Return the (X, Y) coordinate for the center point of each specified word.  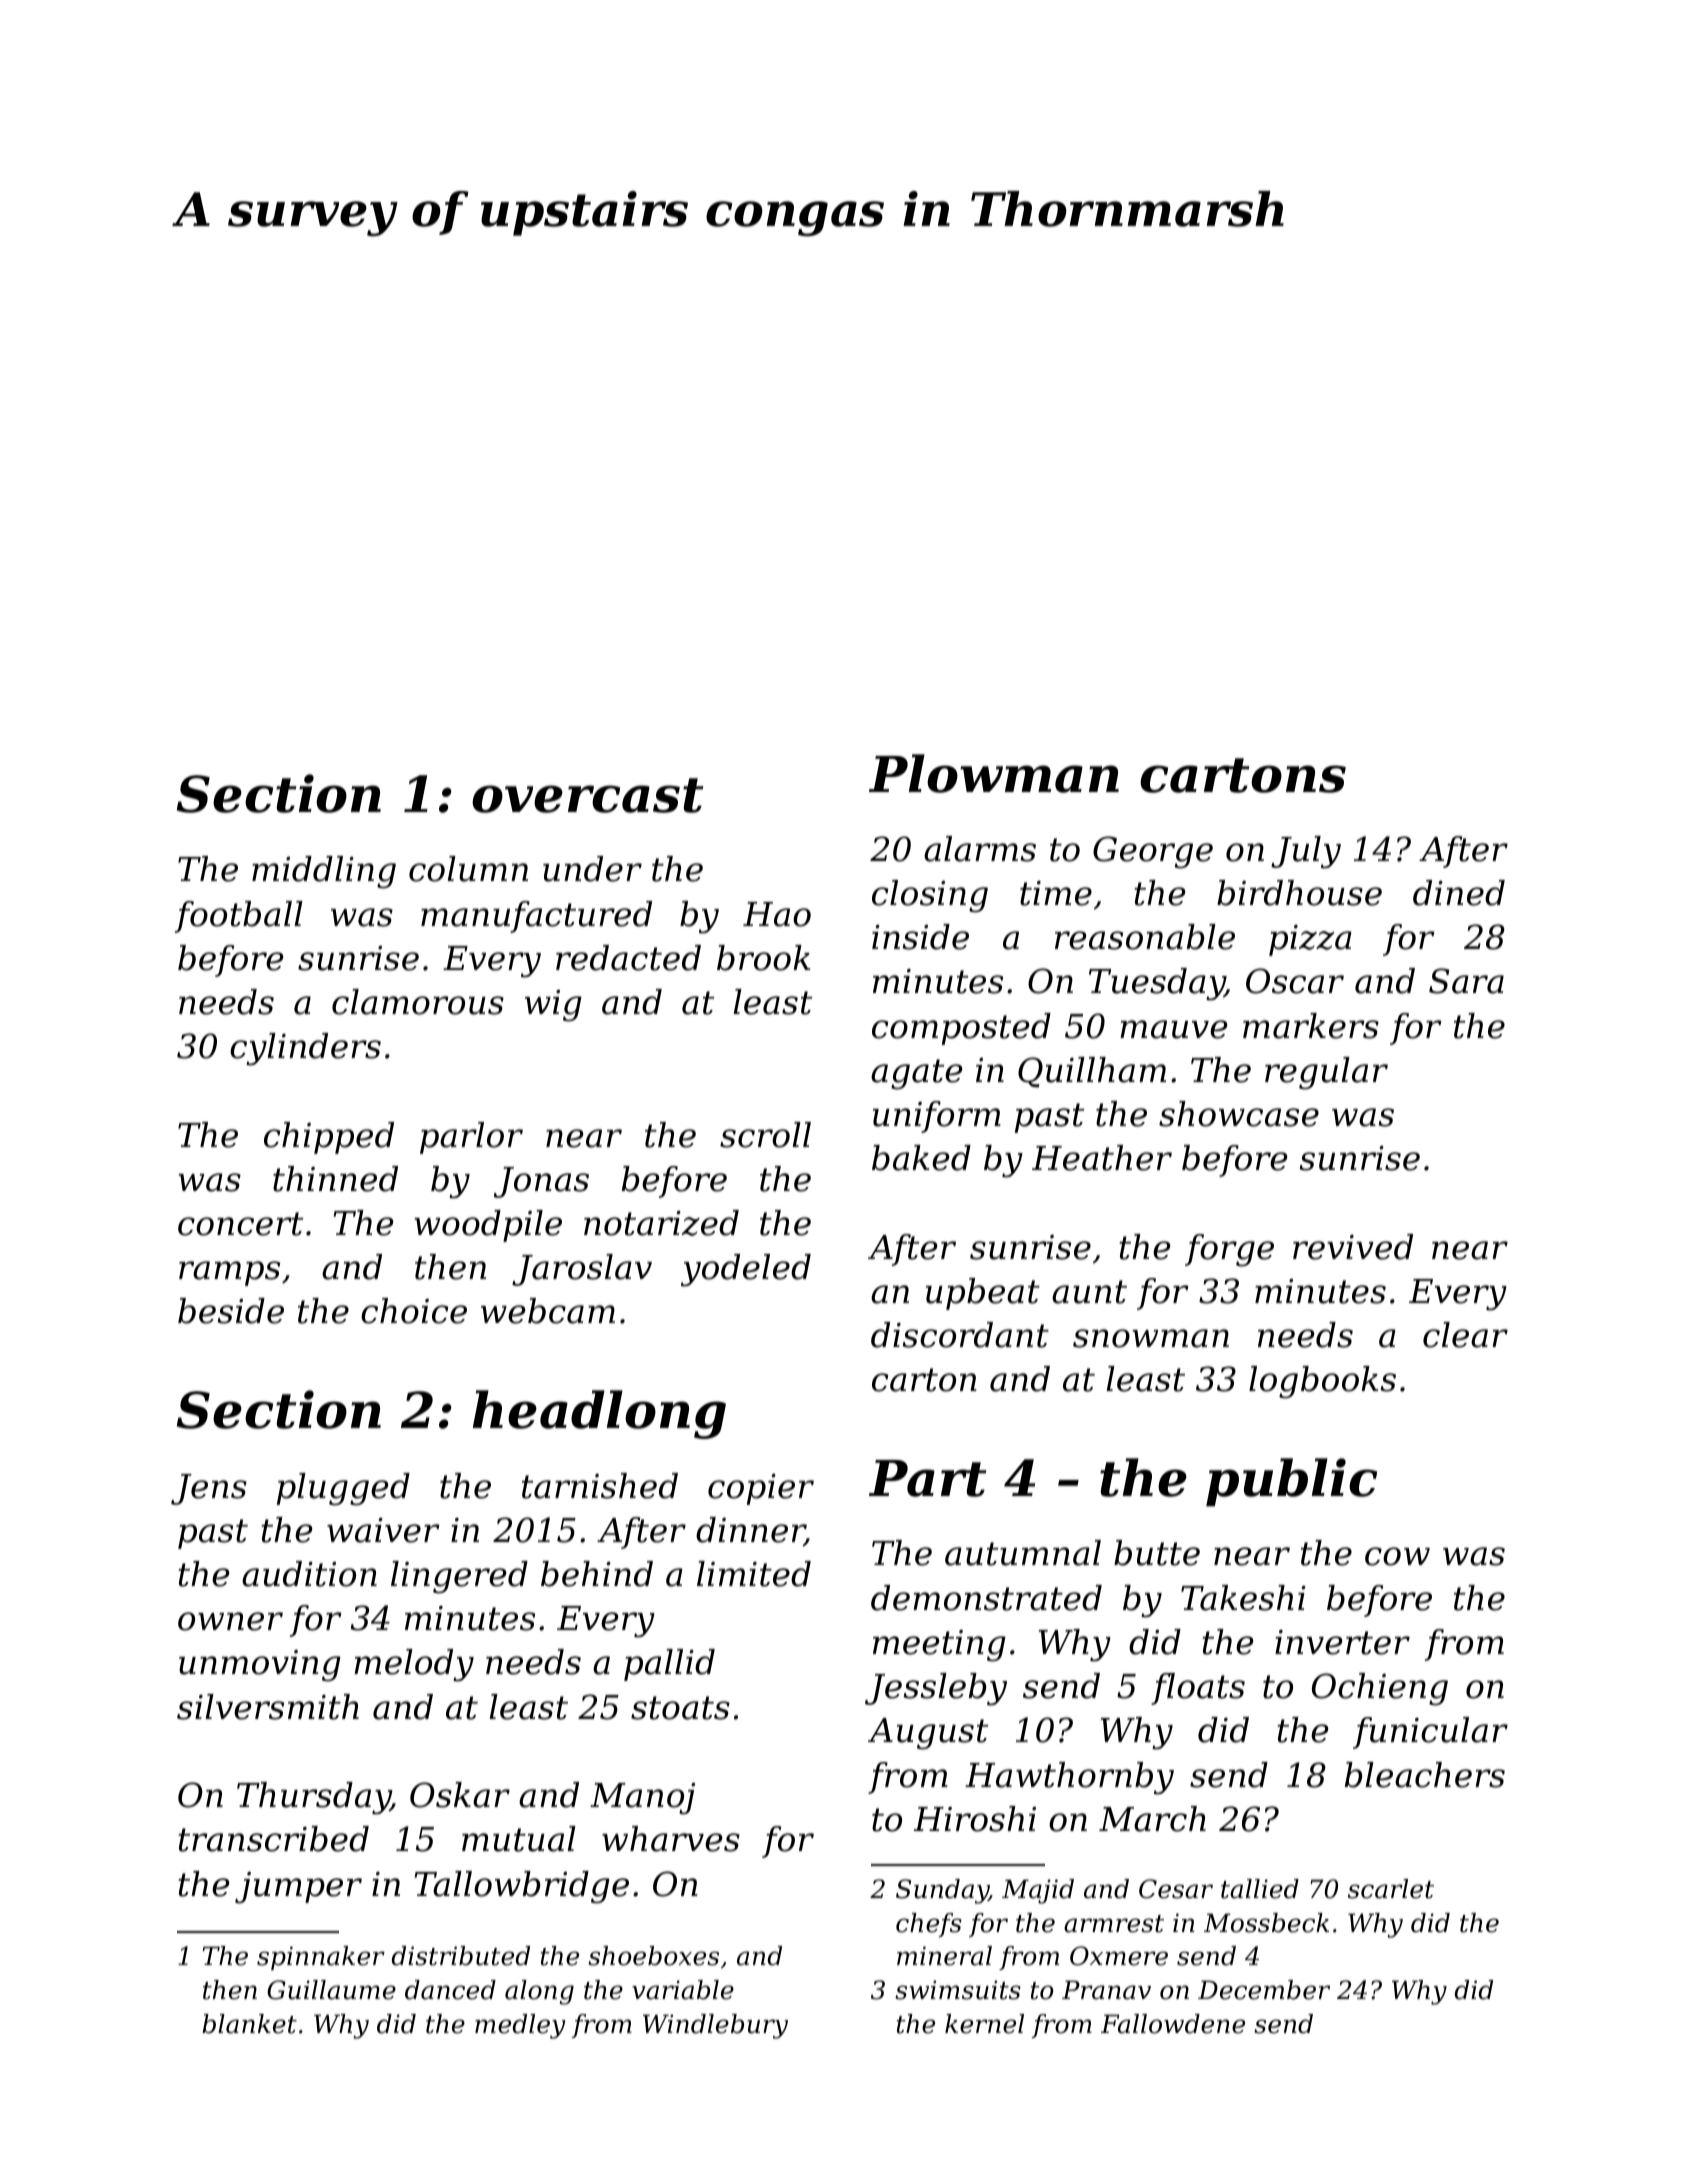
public (1291, 1482)
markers (1311, 1026)
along (539, 1992)
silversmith (268, 1707)
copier (761, 1489)
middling (324, 872)
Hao (777, 914)
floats (1198, 1689)
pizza (1310, 940)
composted (961, 1029)
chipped (329, 1138)
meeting (939, 1646)
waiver (383, 1530)
